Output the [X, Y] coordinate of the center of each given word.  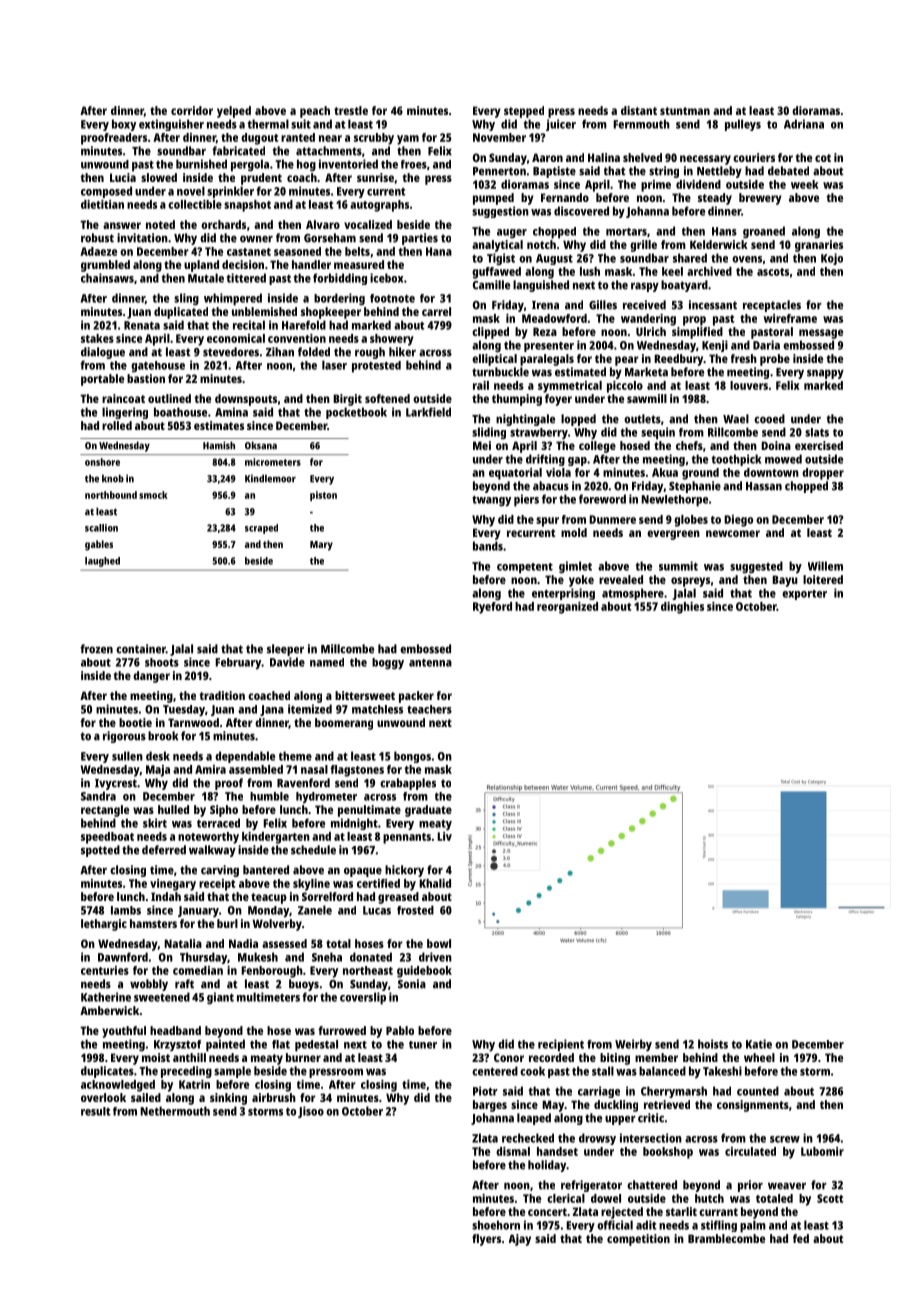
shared [690, 258]
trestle [351, 110]
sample [232, 1072]
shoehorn [496, 1225]
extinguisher [171, 125]
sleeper [285, 650]
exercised [819, 445]
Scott [830, 1198]
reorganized [567, 608]
